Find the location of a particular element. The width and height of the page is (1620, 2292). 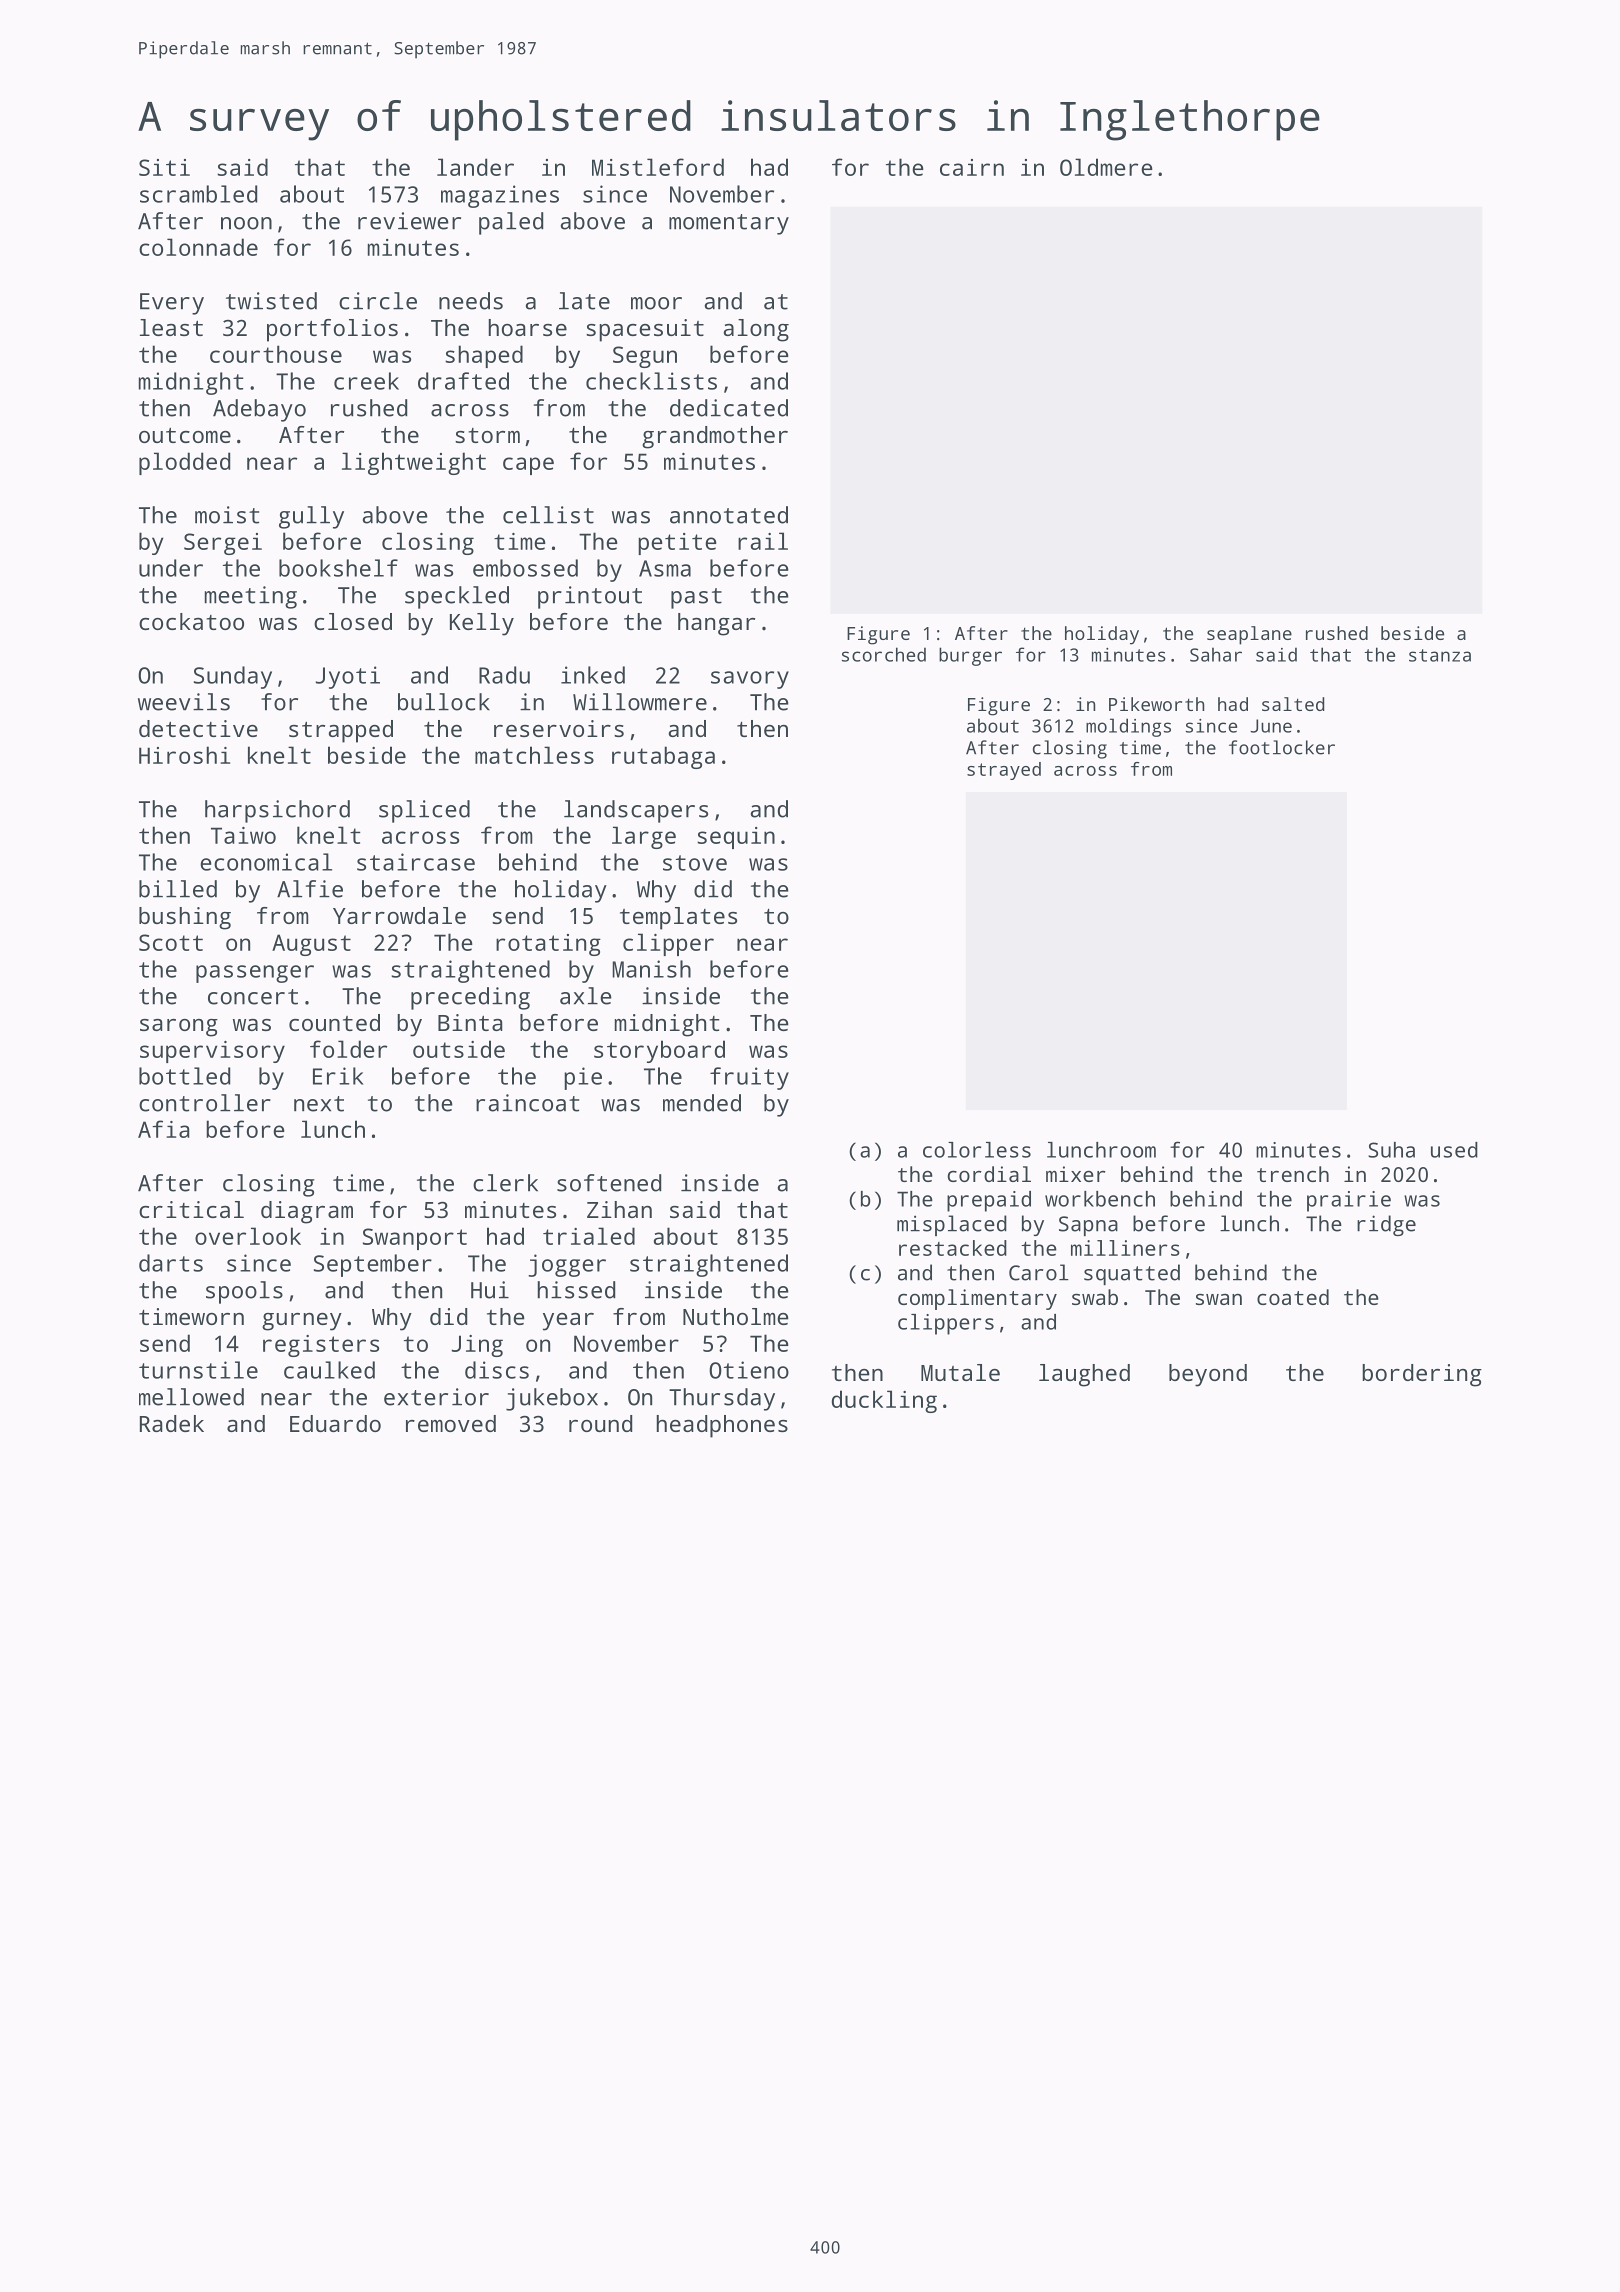

shaped is located at coordinates (484, 356).
